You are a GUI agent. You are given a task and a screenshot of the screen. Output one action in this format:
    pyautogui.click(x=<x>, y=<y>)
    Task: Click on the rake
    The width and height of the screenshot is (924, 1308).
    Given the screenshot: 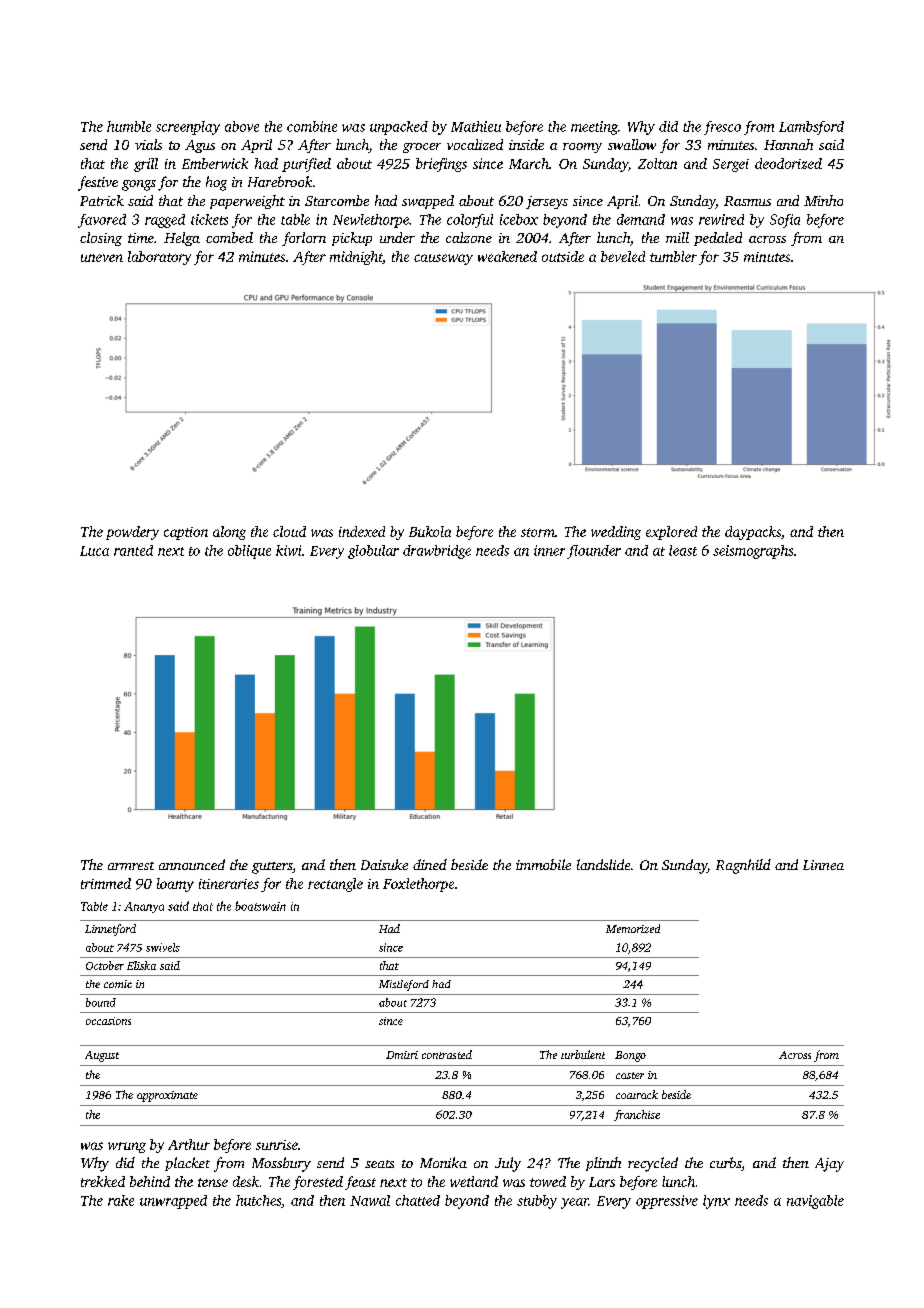 What is the action you would take?
    pyautogui.click(x=121, y=1200)
